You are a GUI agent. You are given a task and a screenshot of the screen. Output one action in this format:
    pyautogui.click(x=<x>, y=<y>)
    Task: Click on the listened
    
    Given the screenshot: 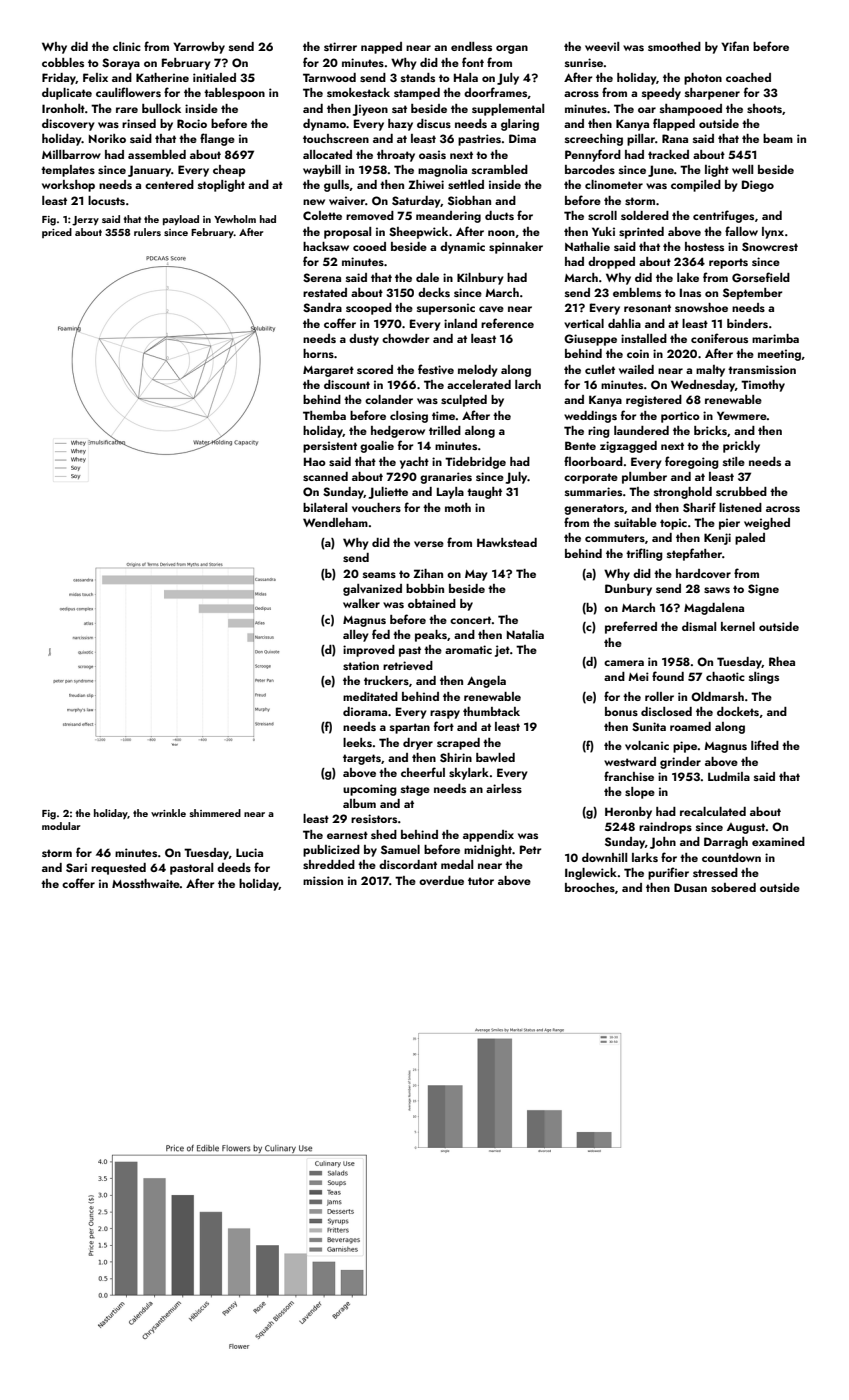 What is the action you would take?
    pyautogui.click(x=740, y=507)
